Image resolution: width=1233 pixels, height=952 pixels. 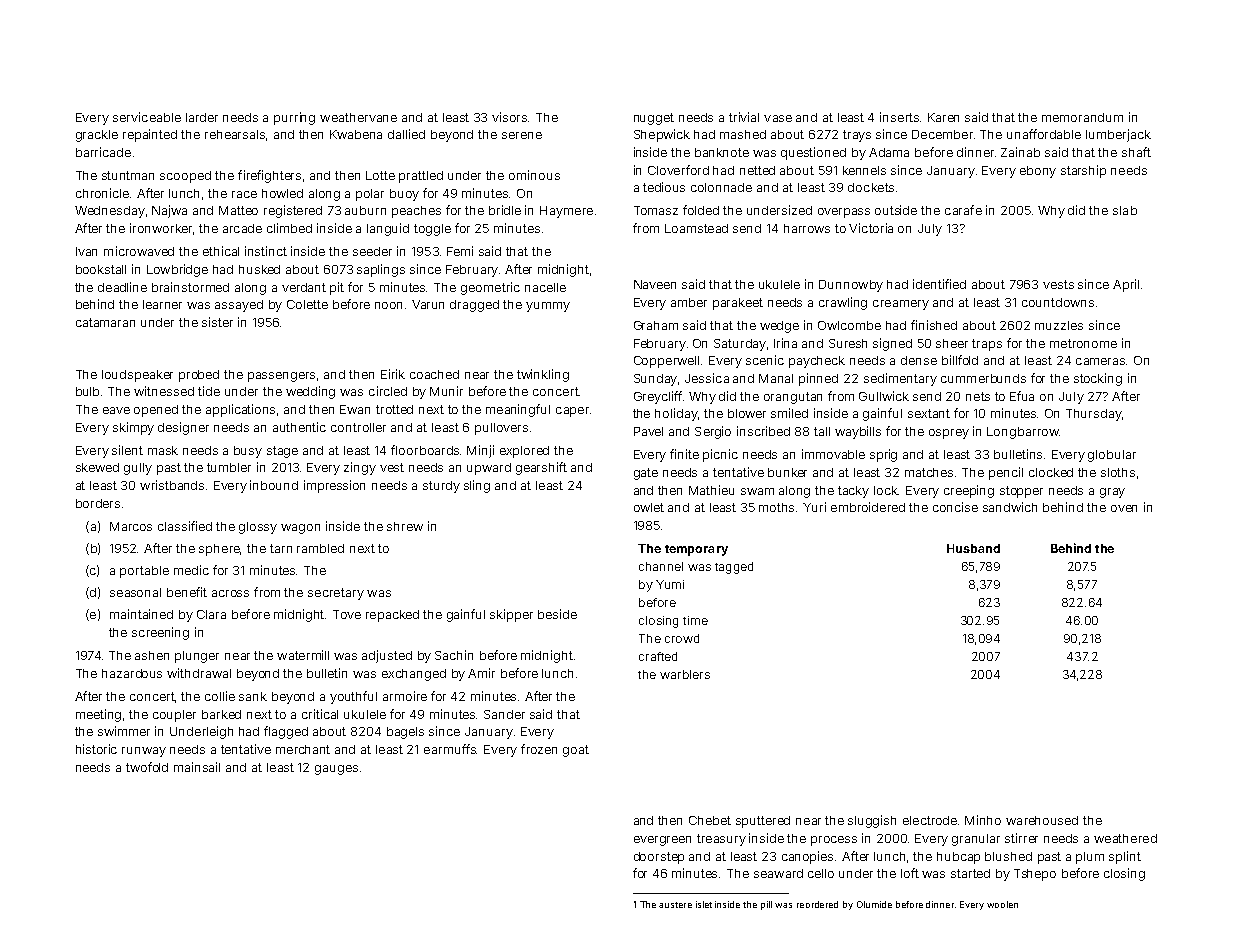 What do you see at coordinates (675, 905) in the screenshot?
I see `austere` at bounding box center [675, 905].
